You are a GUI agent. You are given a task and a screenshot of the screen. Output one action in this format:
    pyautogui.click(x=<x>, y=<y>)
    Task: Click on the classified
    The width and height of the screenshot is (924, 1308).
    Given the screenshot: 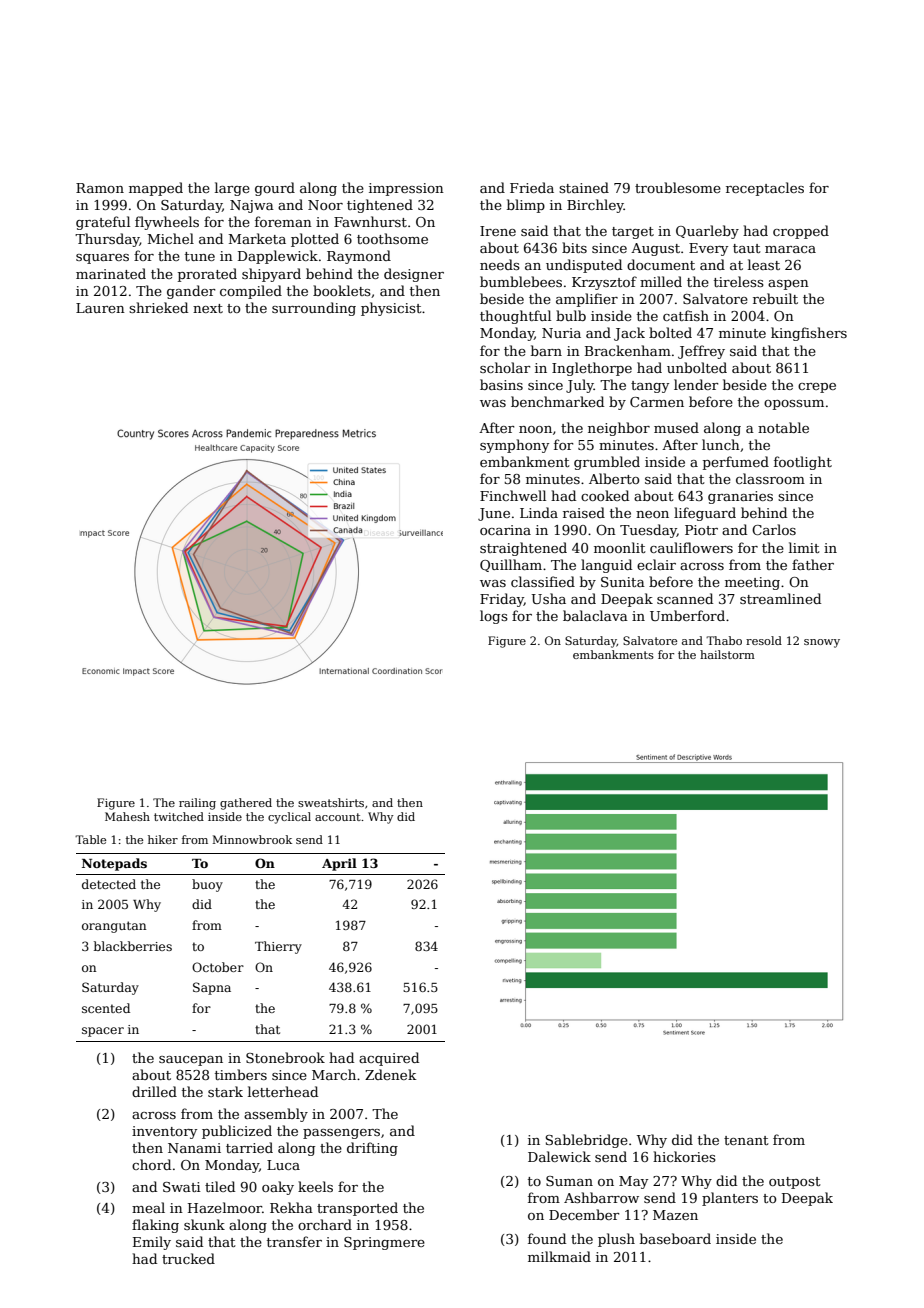 What is the action you would take?
    pyautogui.click(x=543, y=581)
